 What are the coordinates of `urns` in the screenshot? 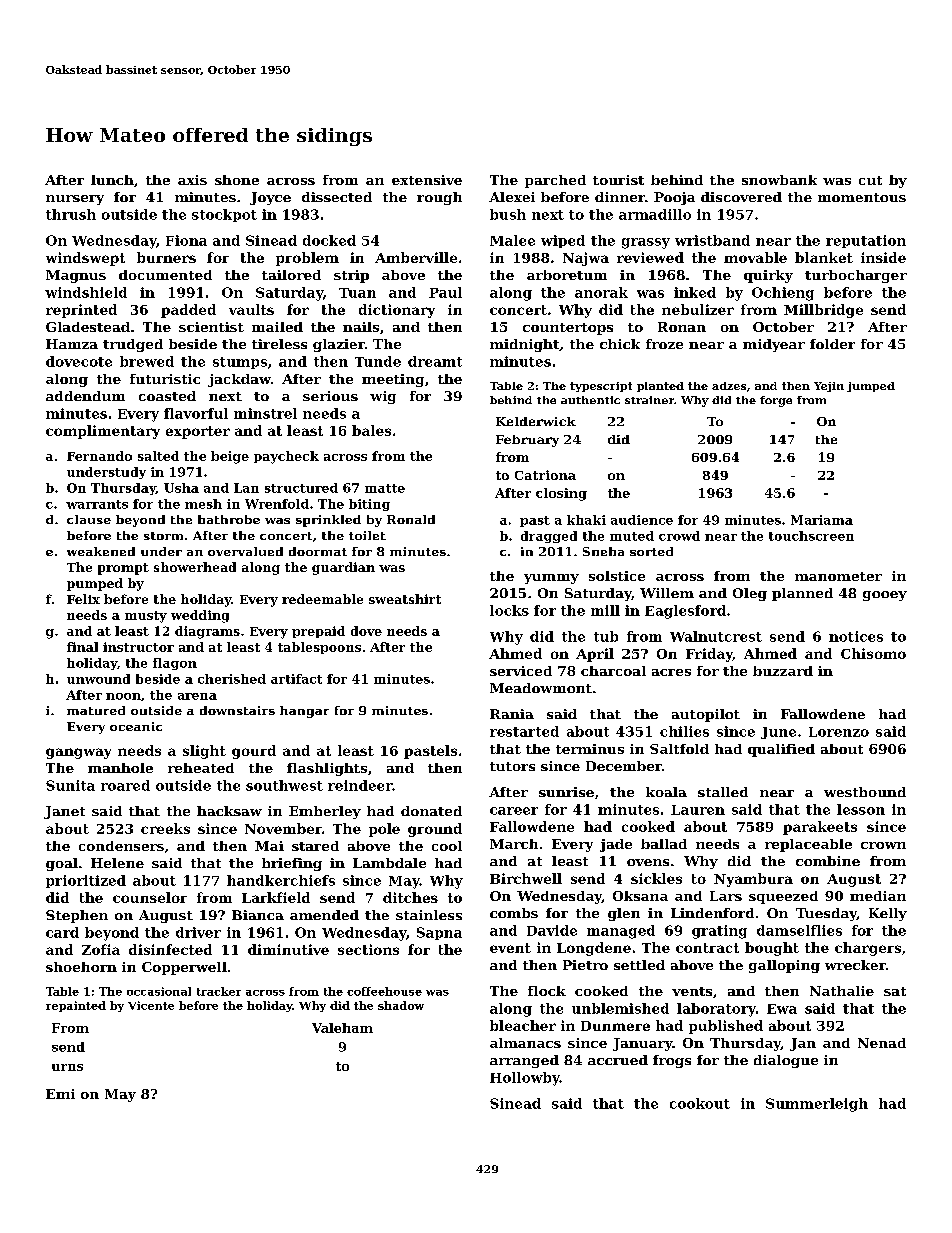 It's located at (67, 1067).
